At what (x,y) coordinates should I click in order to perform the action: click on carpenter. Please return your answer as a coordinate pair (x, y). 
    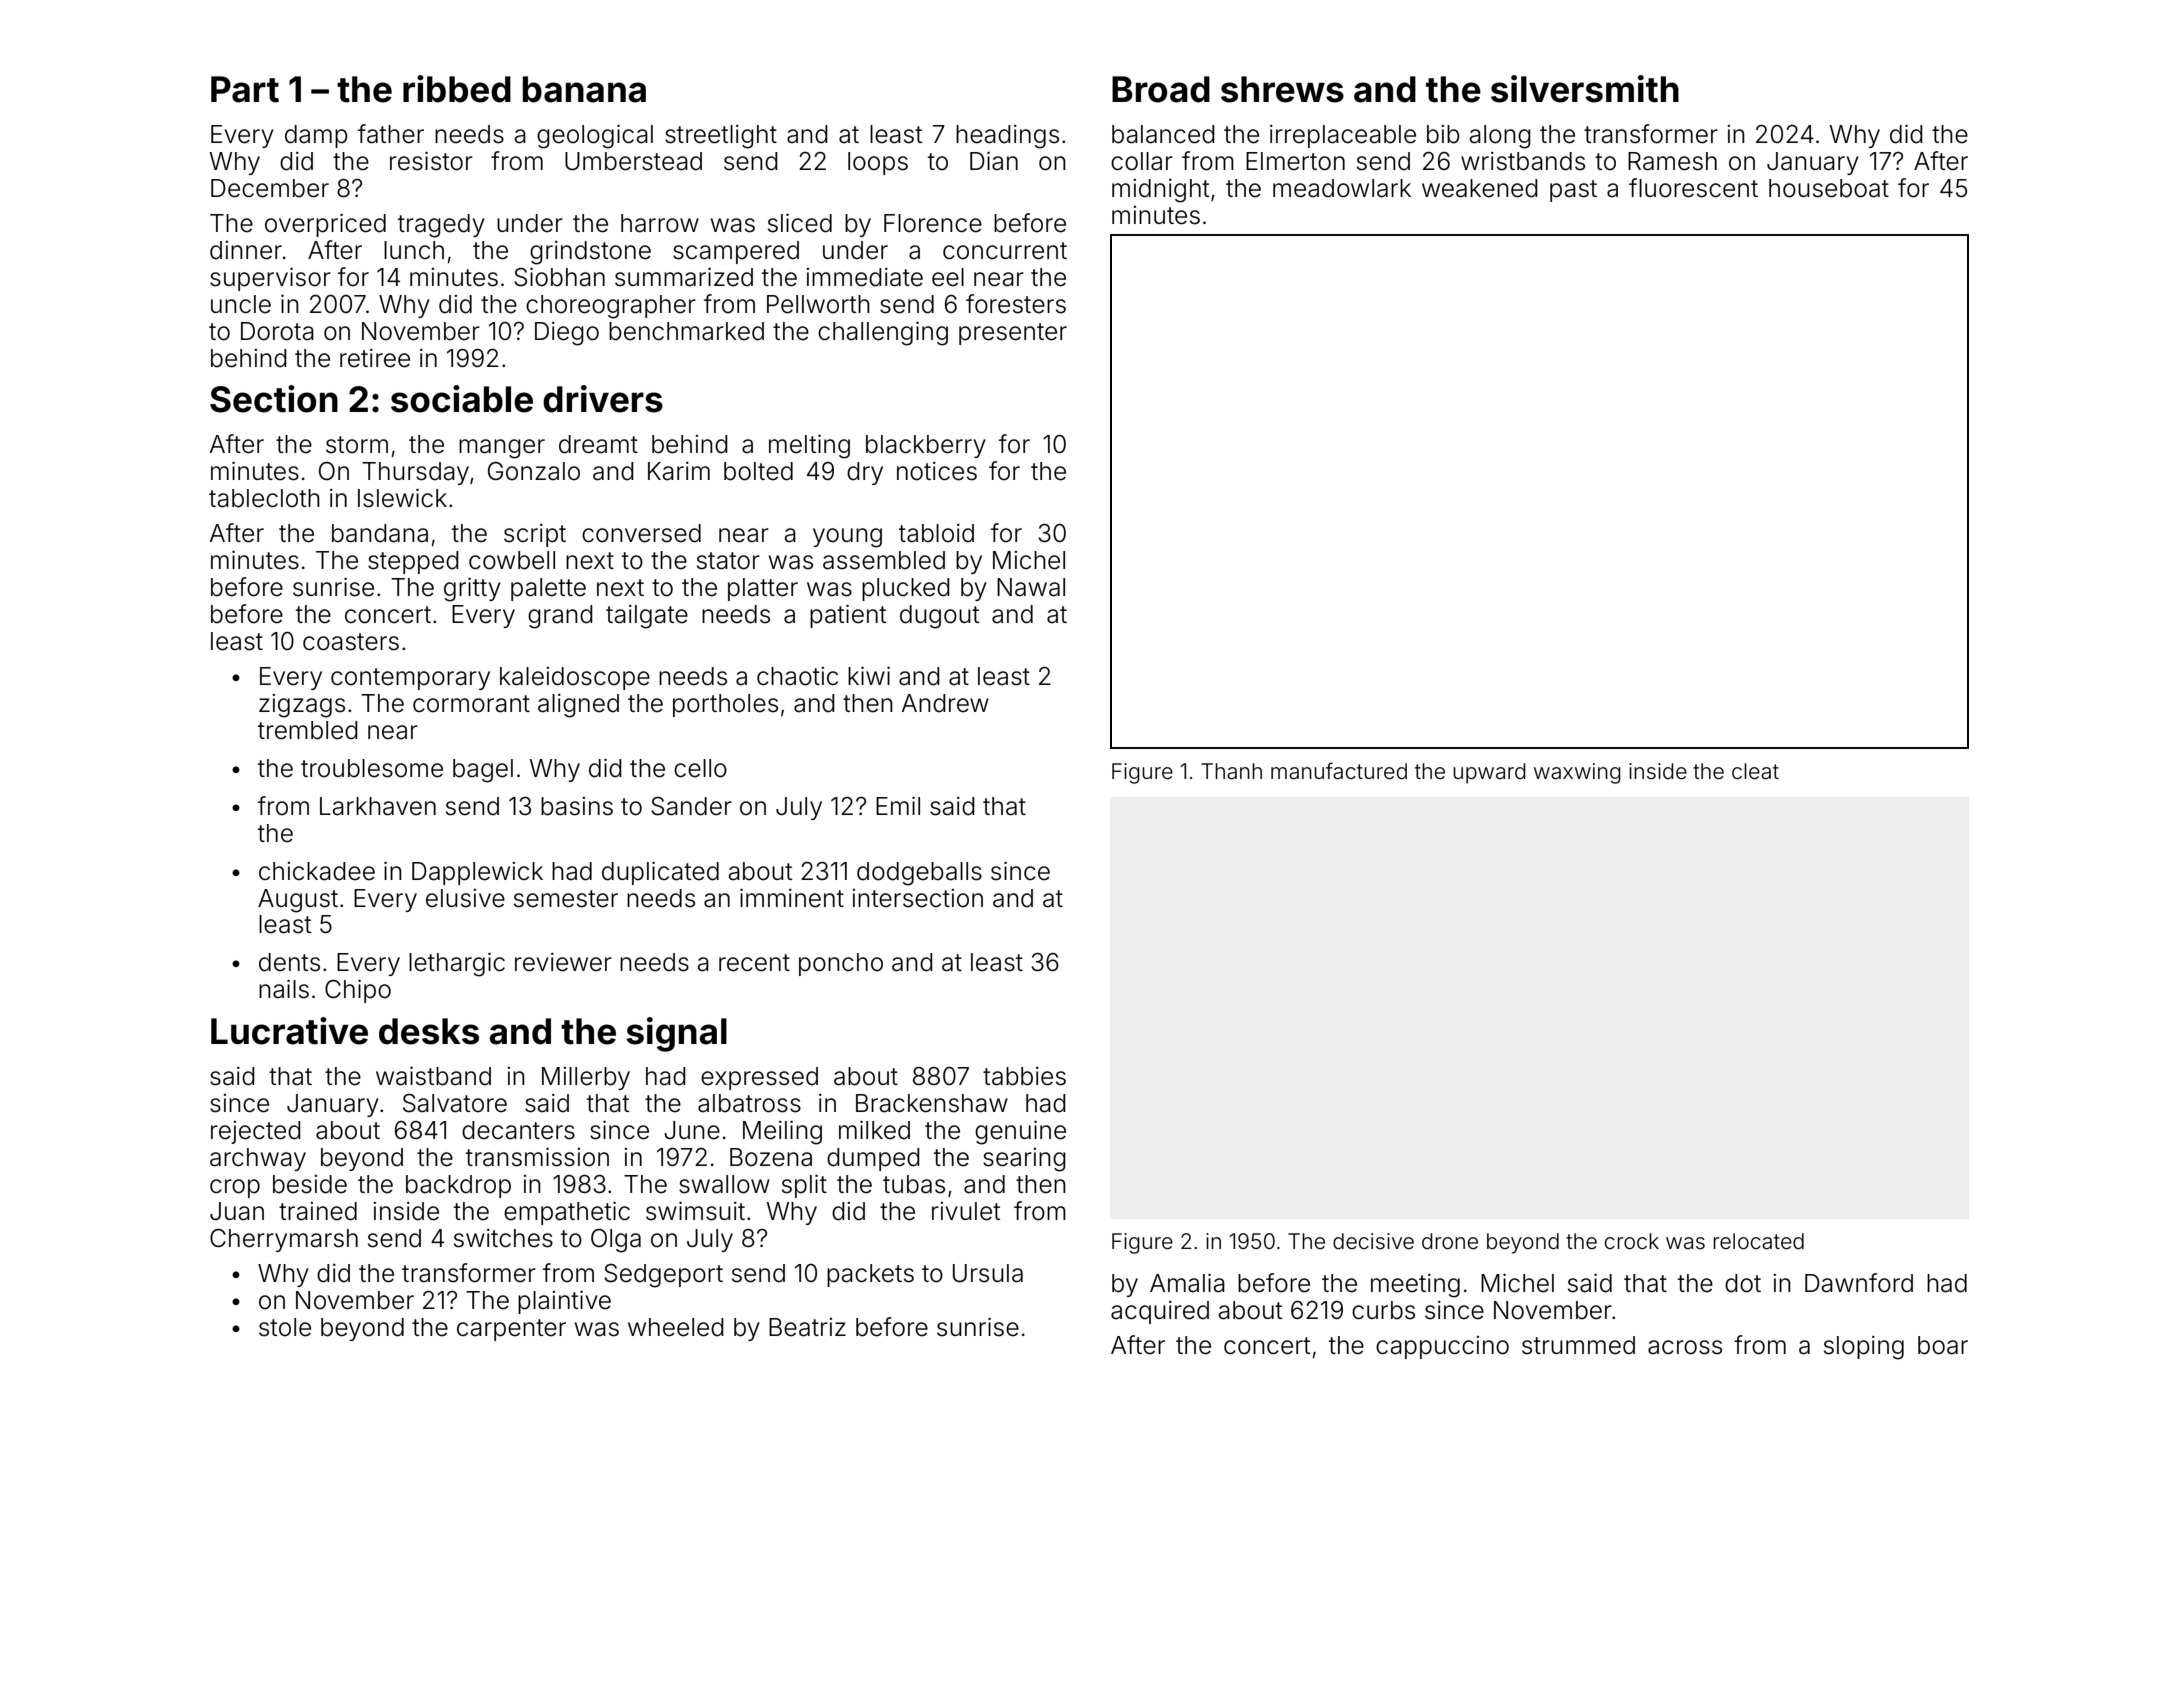
    Looking at the image, I should click on (511, 1330).
